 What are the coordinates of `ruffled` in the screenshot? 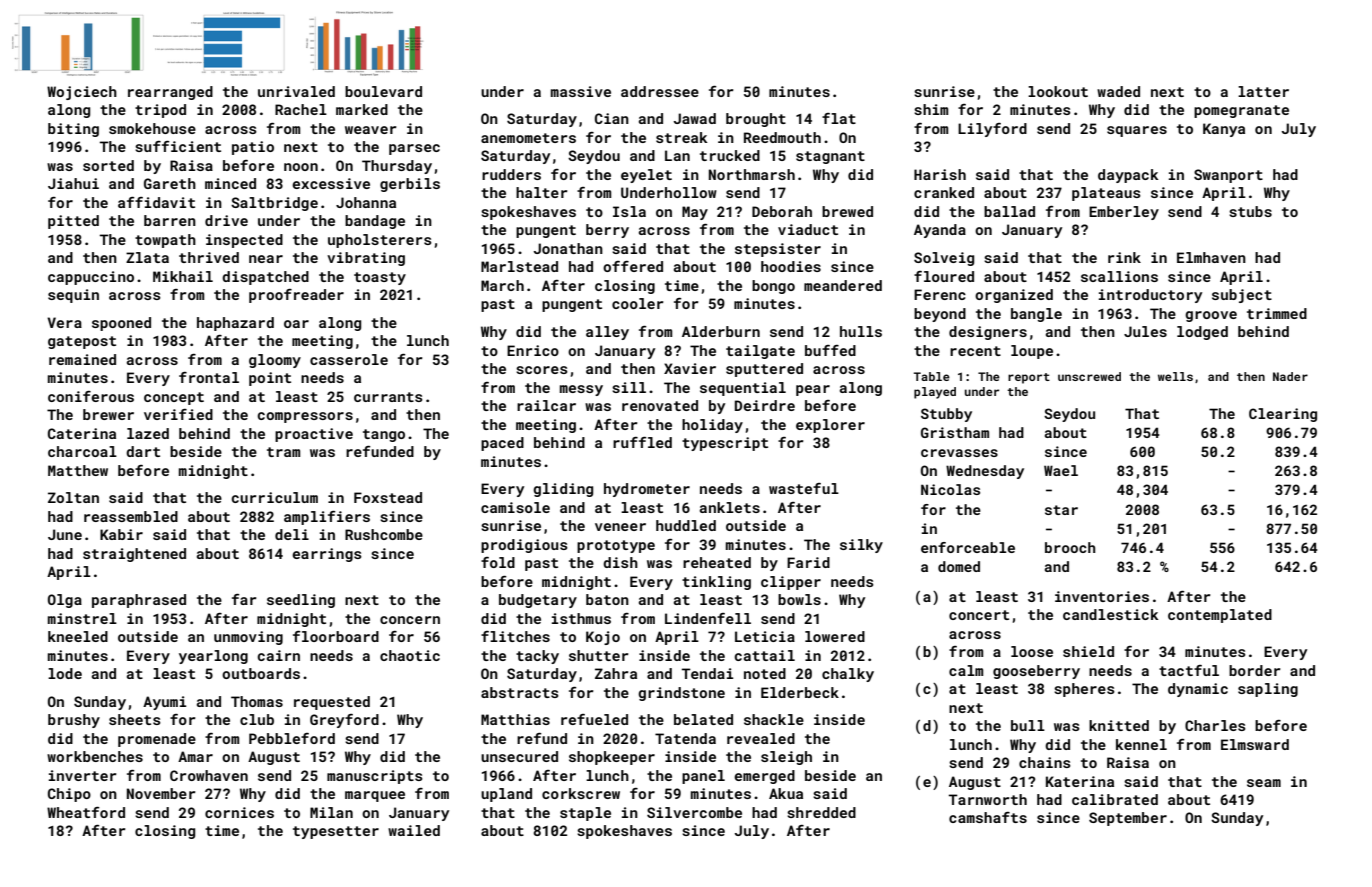 It's located at (642, 442).
